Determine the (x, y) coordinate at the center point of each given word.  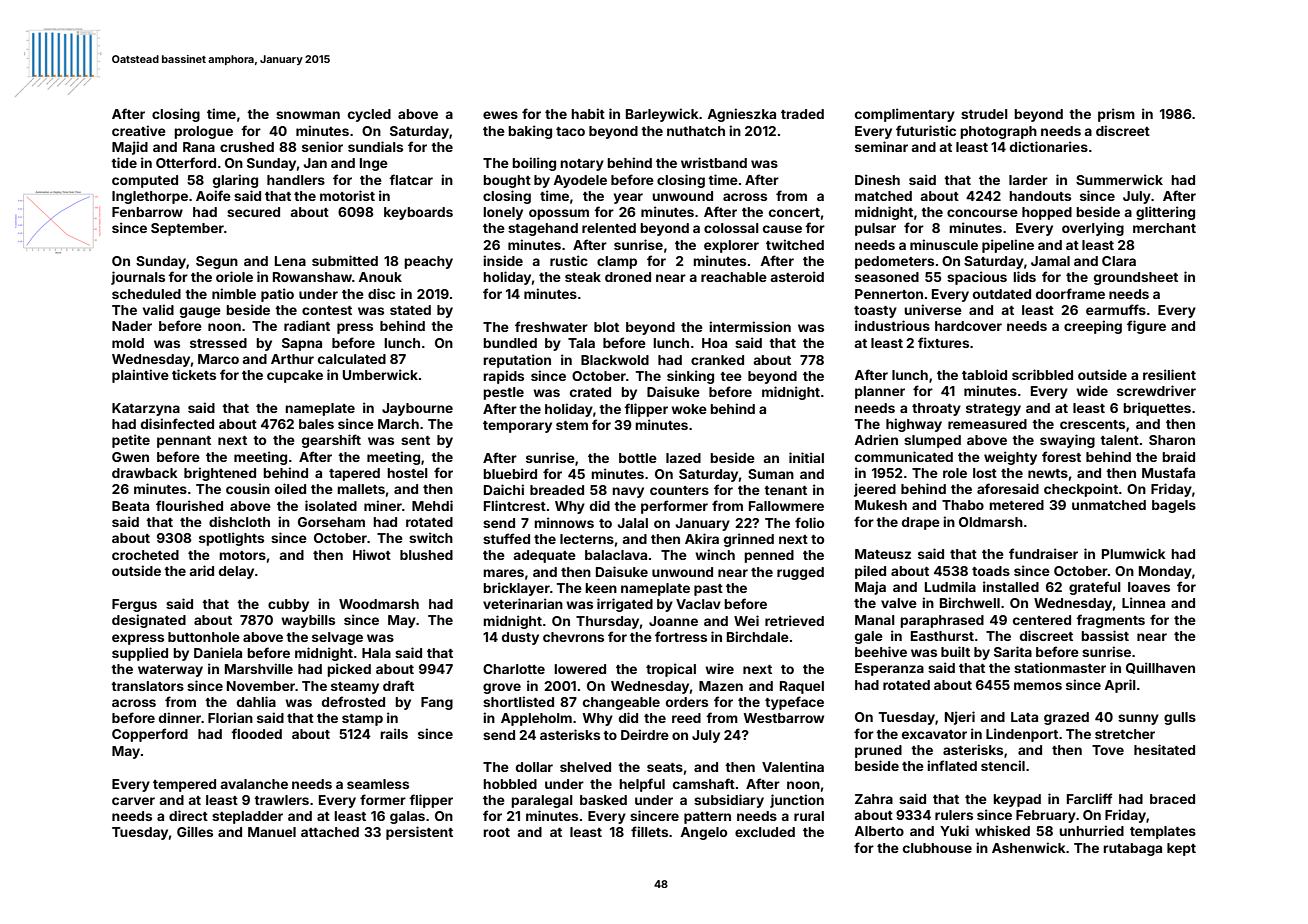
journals (138, 278)
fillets (649, 831)
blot (606, 327)
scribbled (1042, 374)
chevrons (573, 637)
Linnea (1143, 602)
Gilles (195, 831)
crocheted (145, 555)
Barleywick (662, 115)
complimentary (905, 115)
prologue (203, 132)
